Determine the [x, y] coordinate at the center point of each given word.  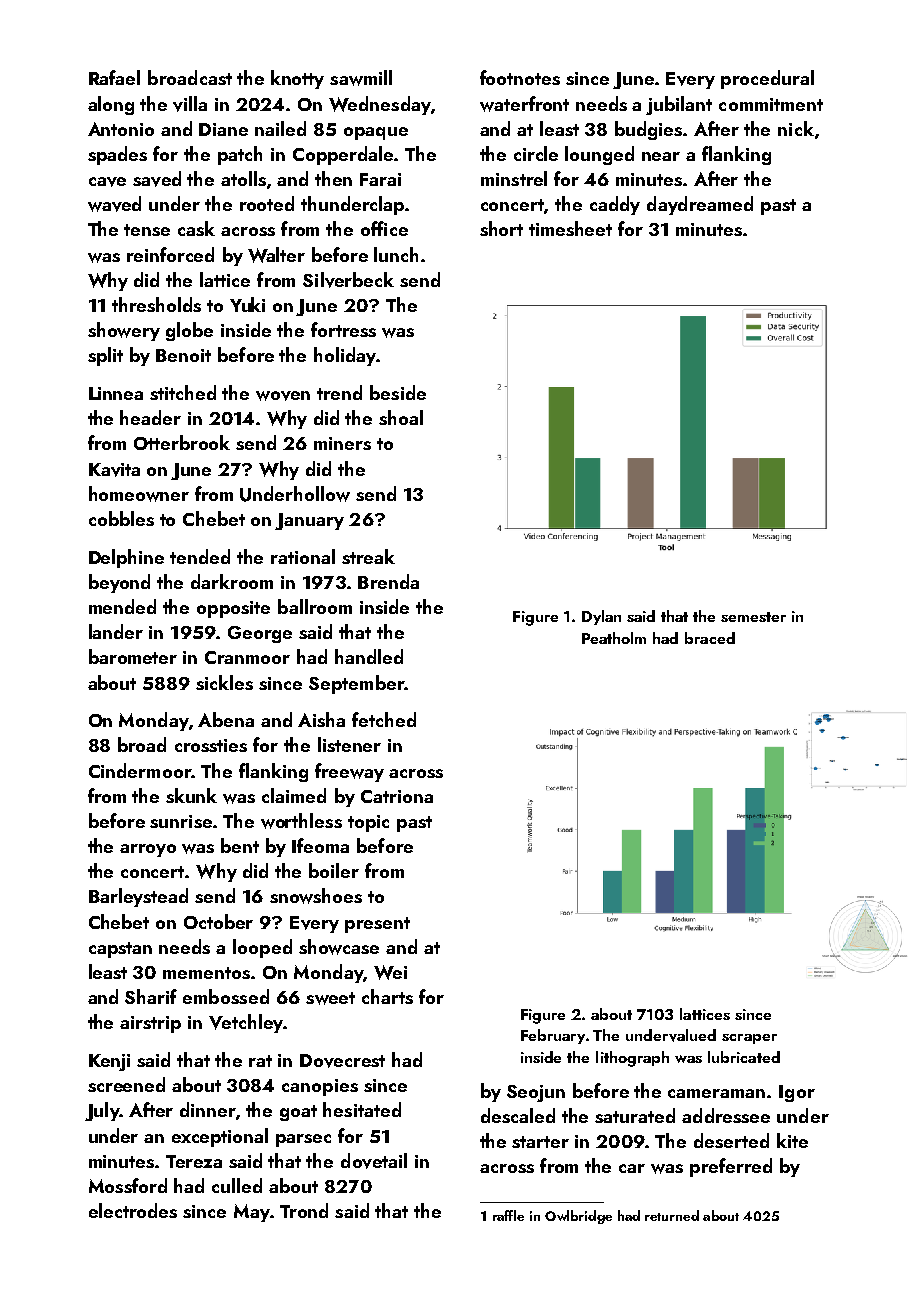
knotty [297, 79]
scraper [749, 1039]
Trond [304, 1210]
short [501, 228]
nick [796, 128]
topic [368, 823]
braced [710, 638]
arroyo [148, 850]
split [105, 356]
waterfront [524, 104]
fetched [384, 719]
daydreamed [700, 205]
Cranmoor [247, 657]
